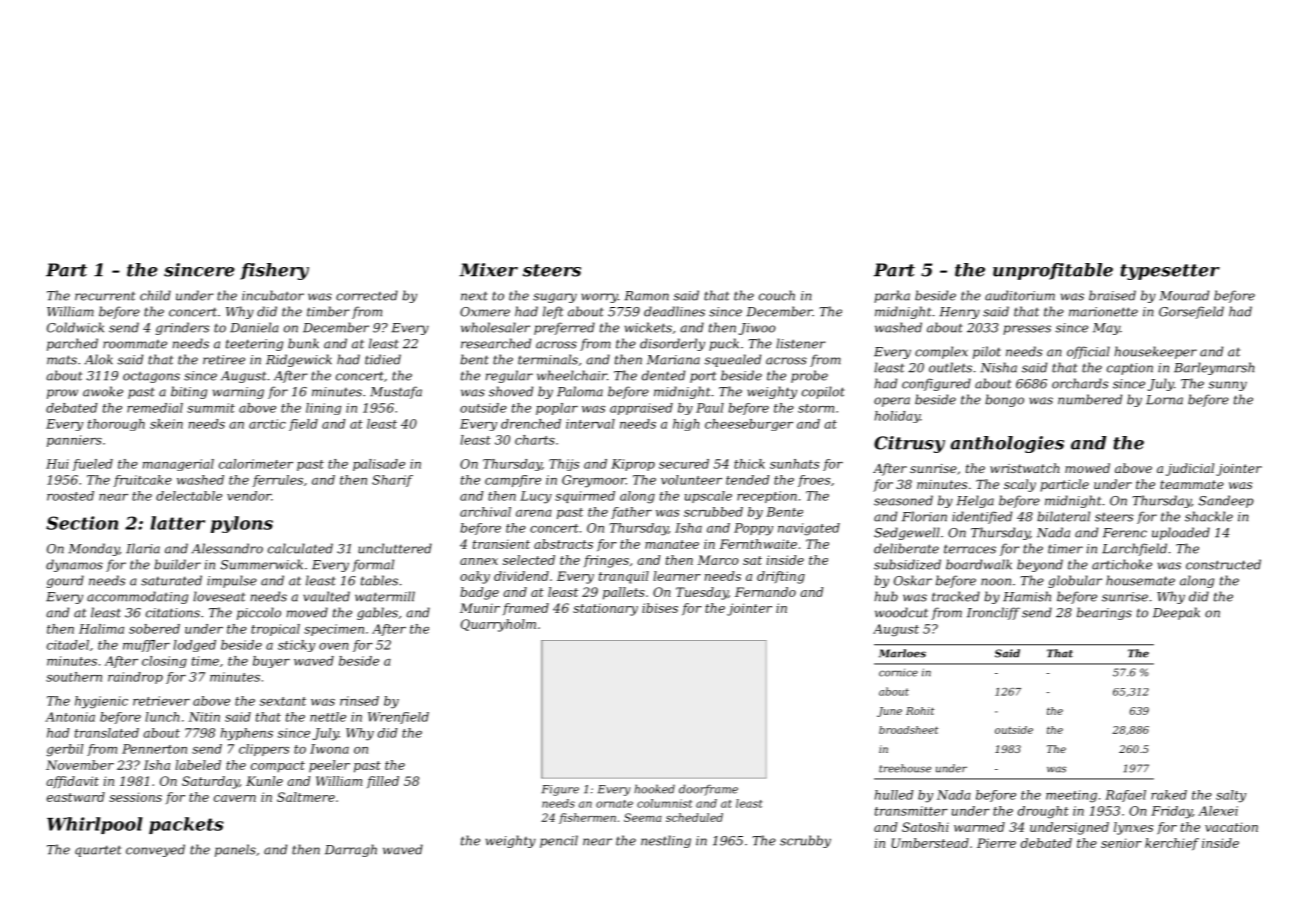  I want to click on kerchief, so click(1172, 844).
